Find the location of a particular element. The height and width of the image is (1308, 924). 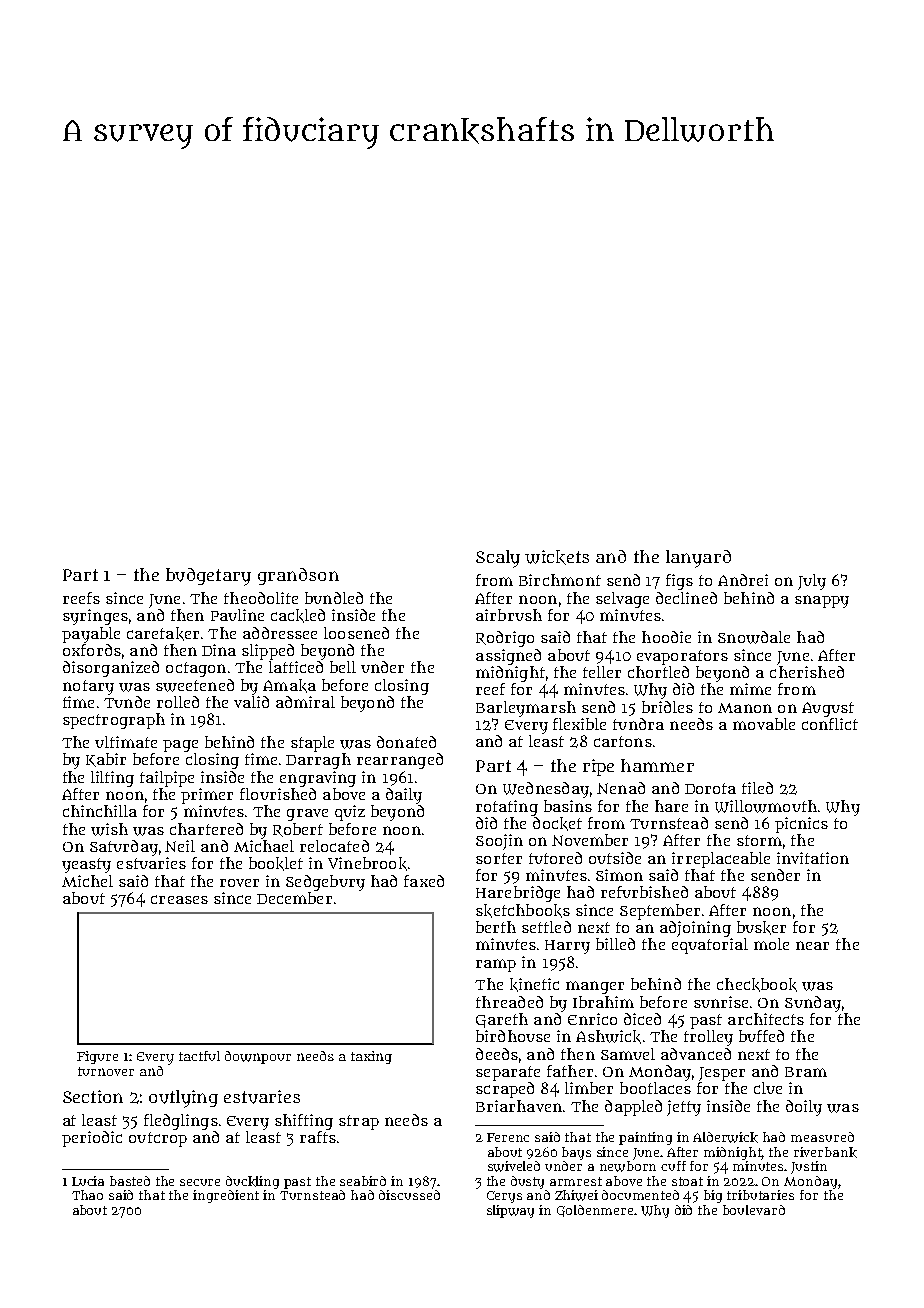

lanyard is located at coordinates (698, 559).
